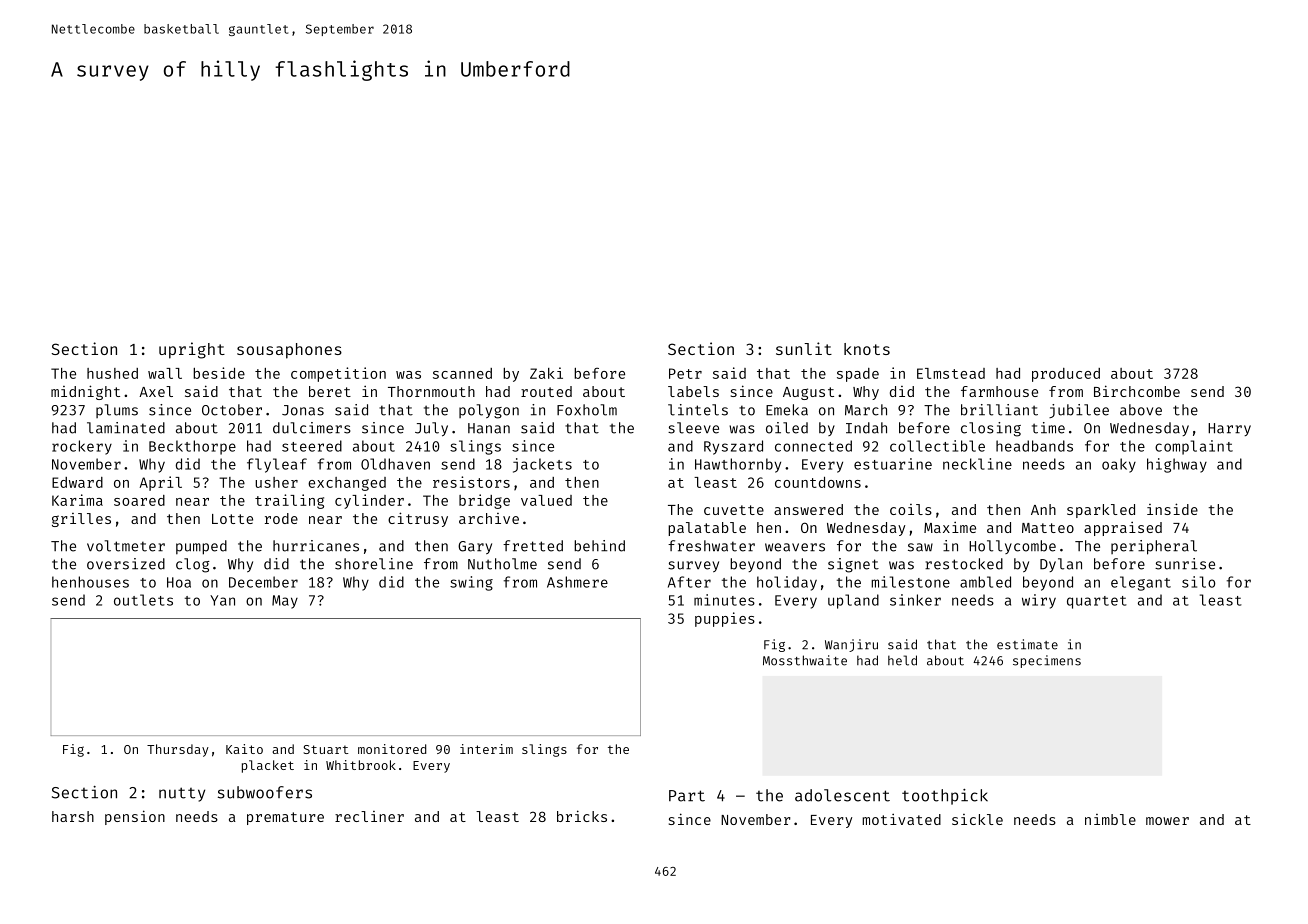  What do you see at coordinates (725, 619) in the screenshot?
I see `puppies` at bounding box center [725, 619].
